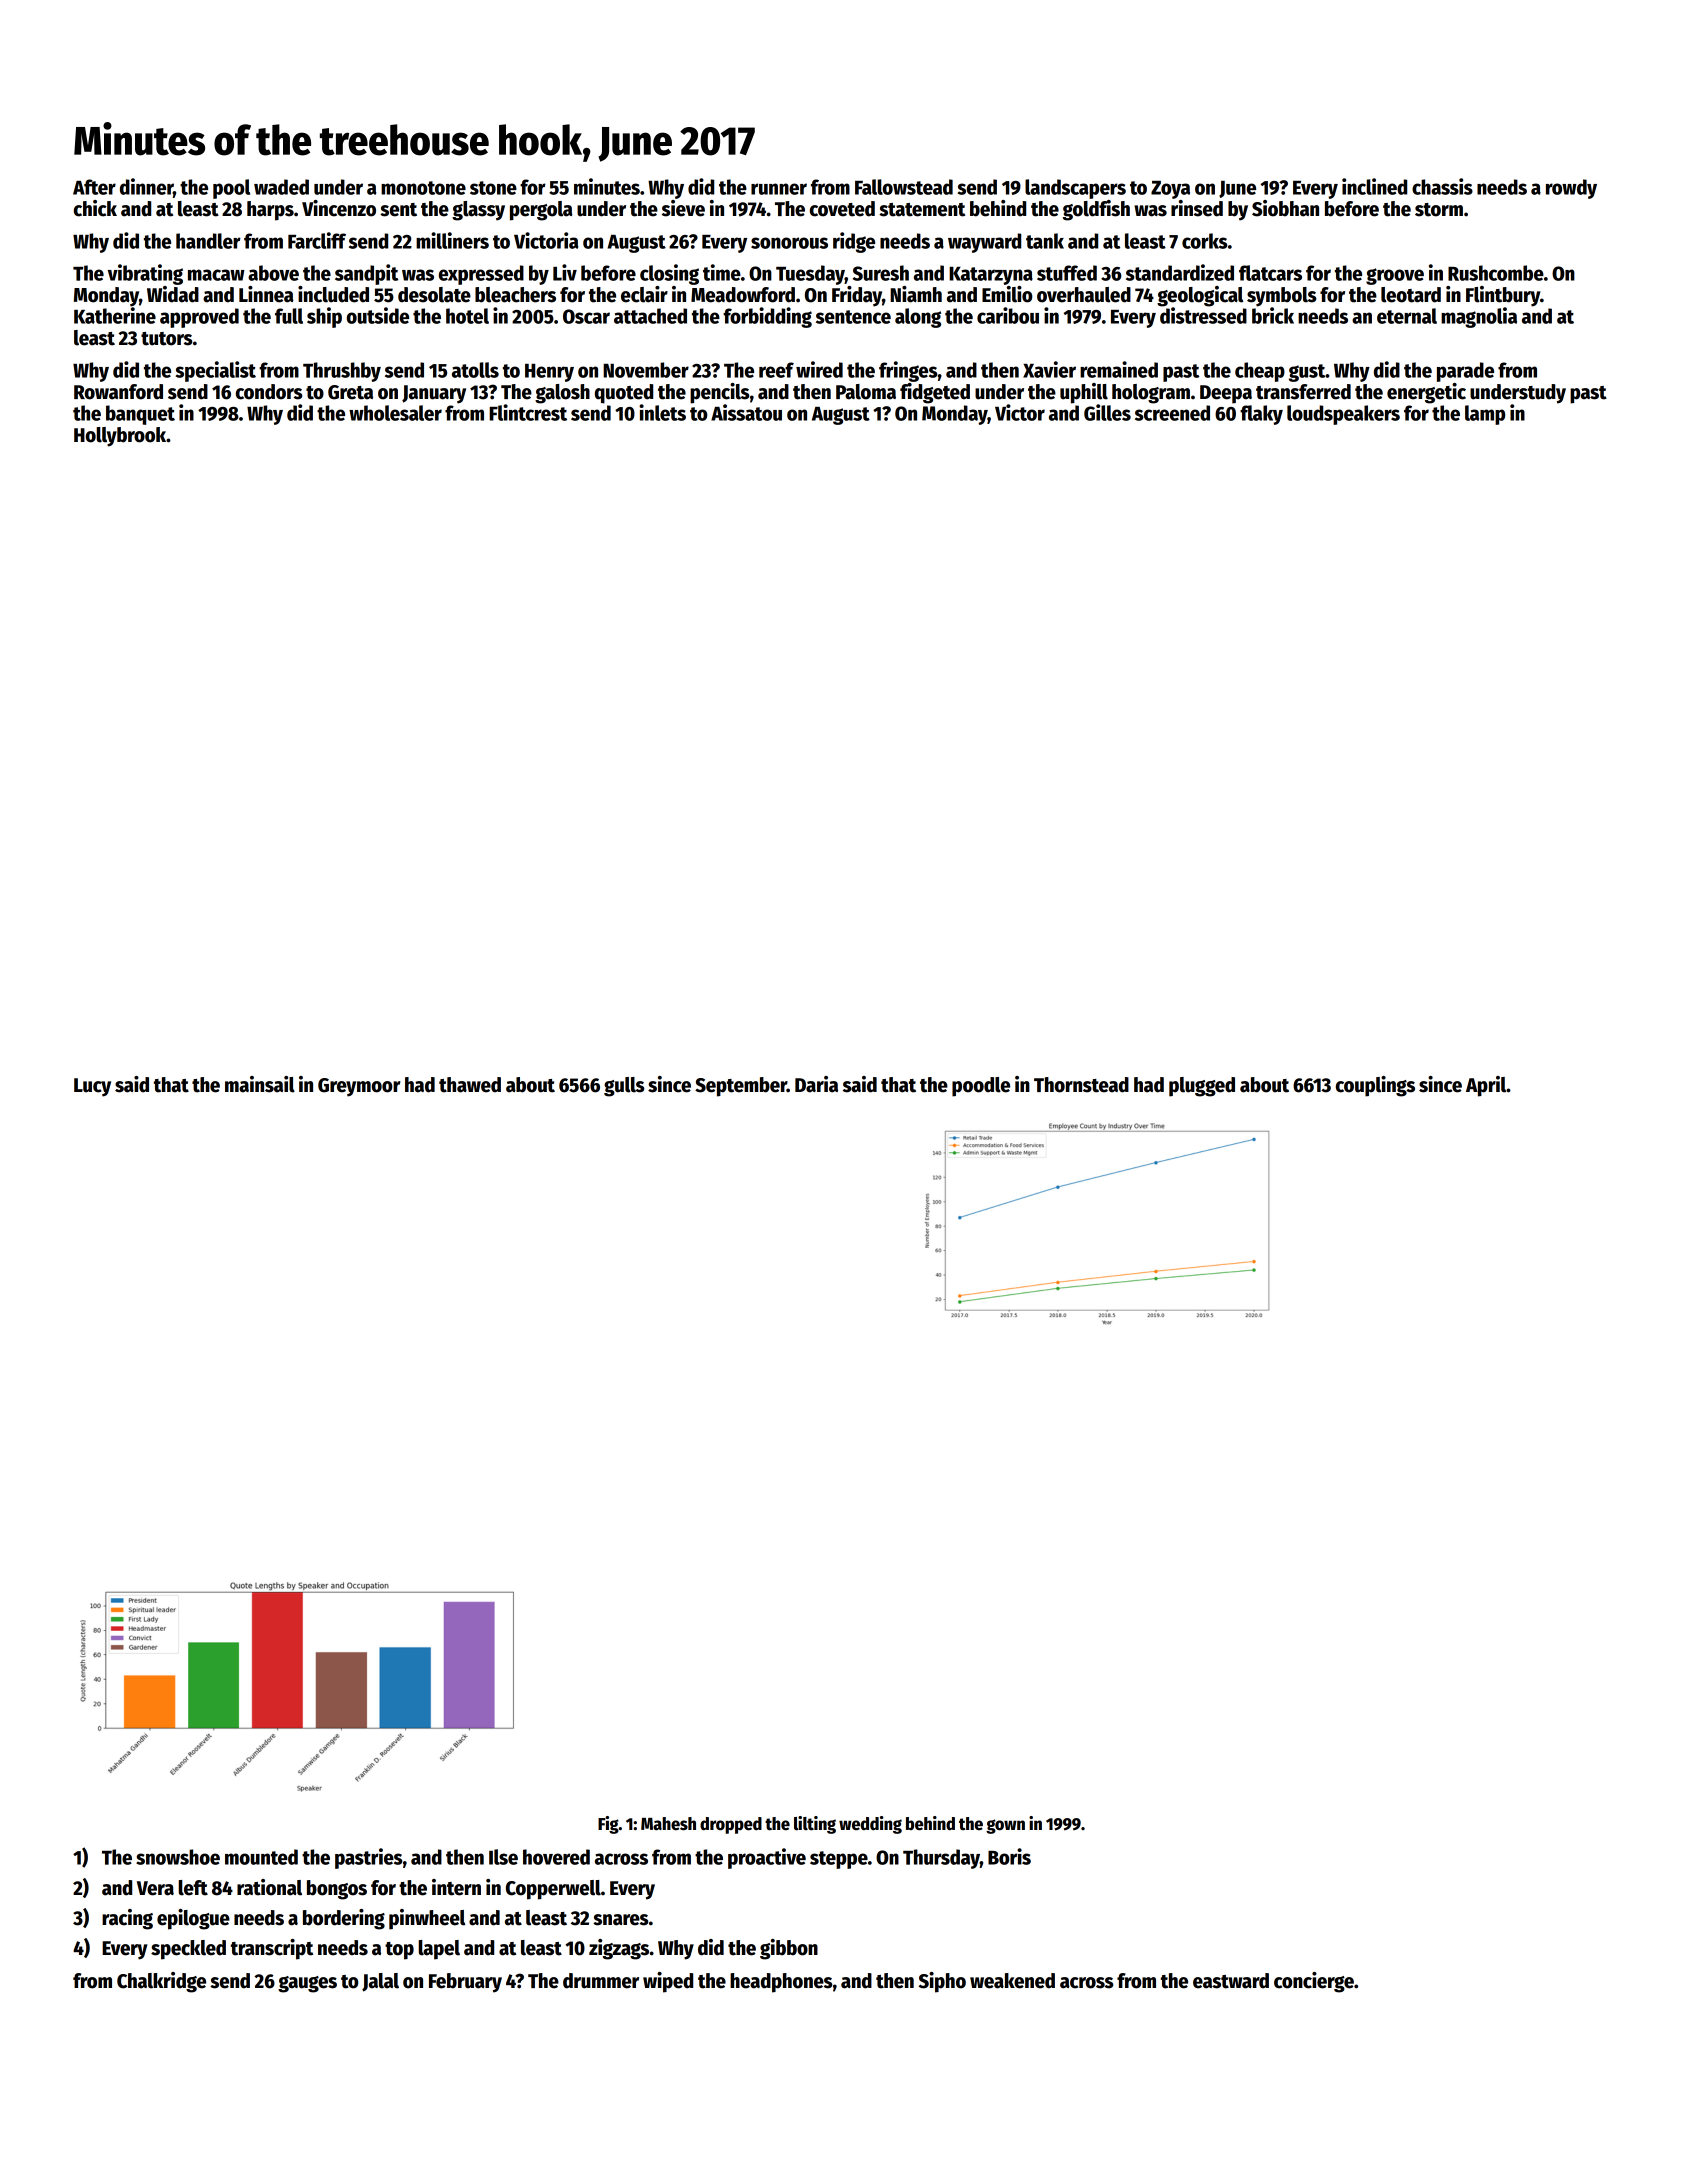 The width and height of the screenshot is (1683, 2178). Describe the element at coordinates (1314, 1982) in the screenshot. I see `concierge` at that location.
